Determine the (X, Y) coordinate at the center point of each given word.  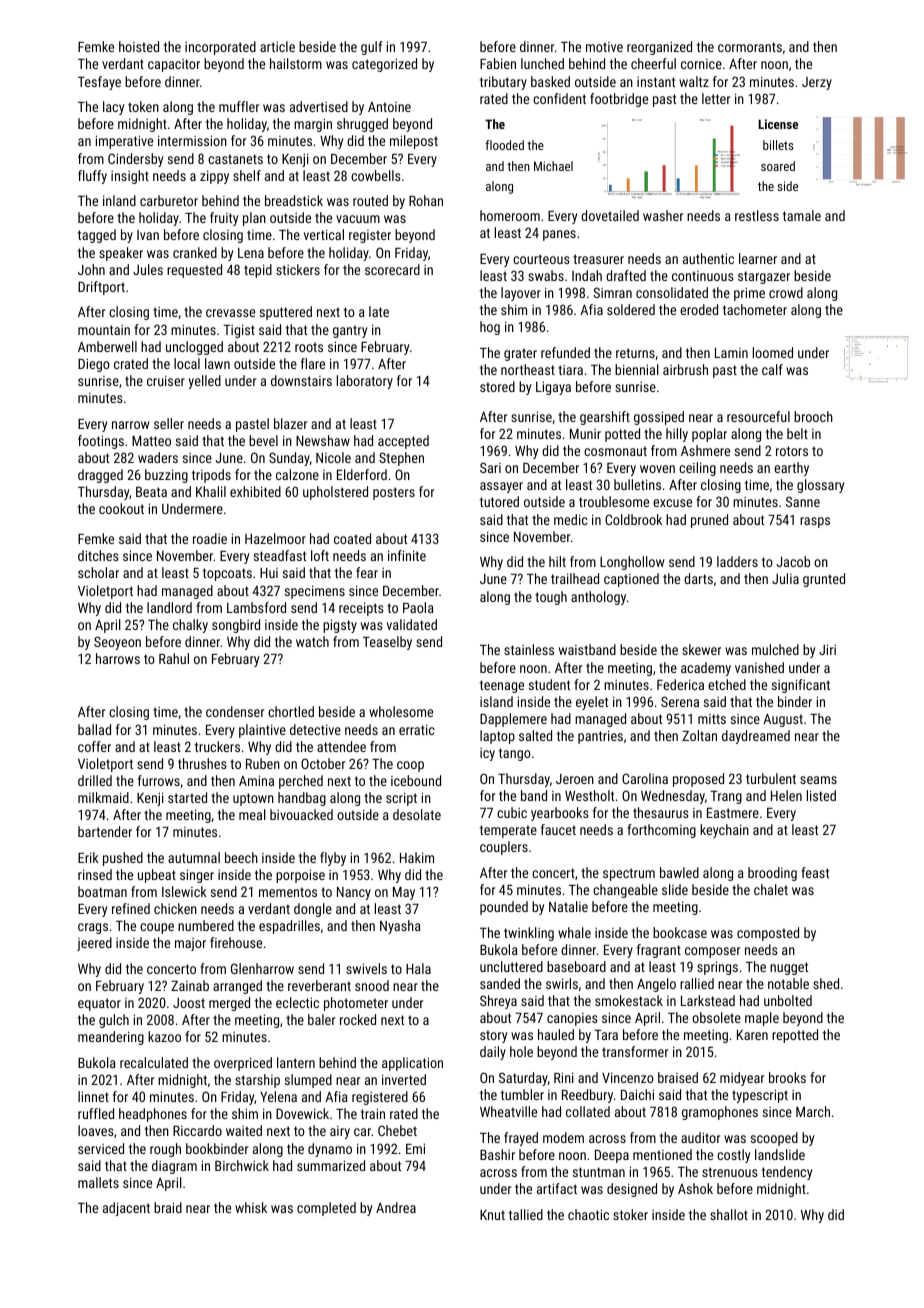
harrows (118, 658)
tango (515, 754)
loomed (773, 352)
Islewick (184, 891)
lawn (217, 363)
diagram (174, 1167)
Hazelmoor (275, 538)
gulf (372, 48)
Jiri (827, 649)
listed (821, 795)
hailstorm (296, 63)
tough (551, 598)
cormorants (750, 47)
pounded (504, 908)
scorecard (392, 269)
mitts (712, 719)
